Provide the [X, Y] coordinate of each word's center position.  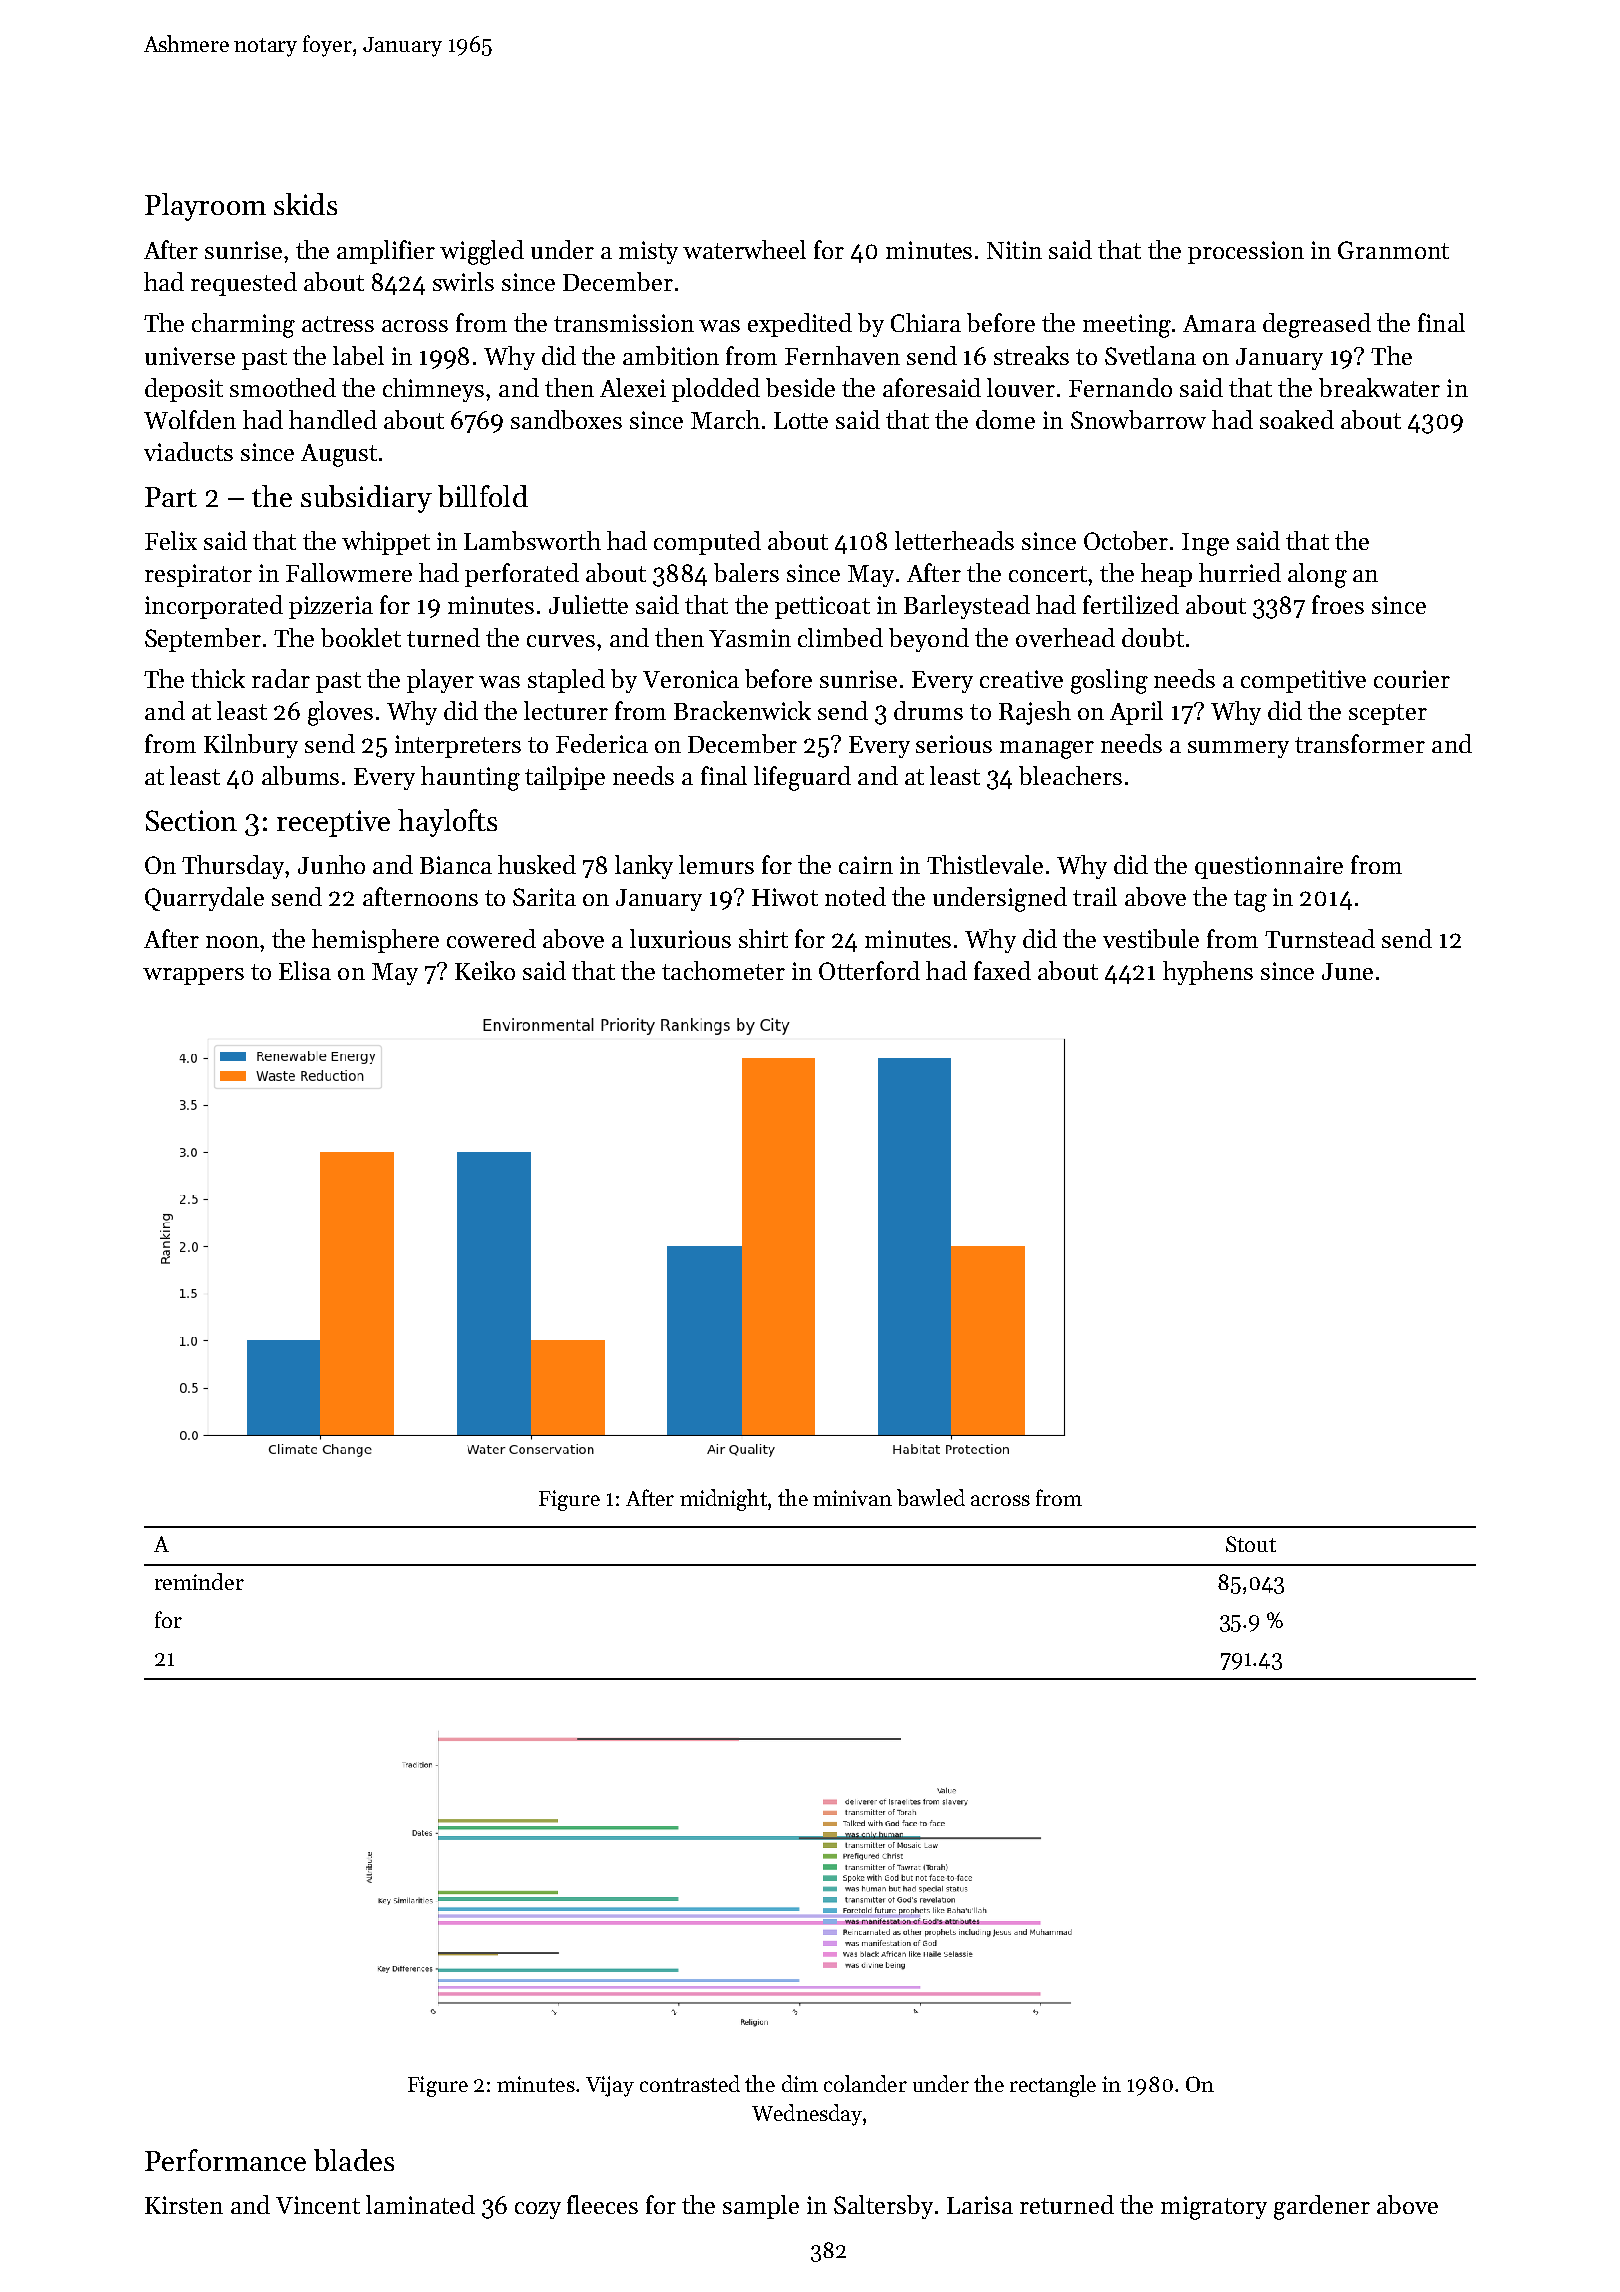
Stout [1251, 1544]
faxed [1002, 970]
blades [354, 2160]
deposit [184, 390]
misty [648, 252]
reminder [199, 1581]
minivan [852, 1498]
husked [537, 864]
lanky [644, 867]
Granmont [1393, 250]
